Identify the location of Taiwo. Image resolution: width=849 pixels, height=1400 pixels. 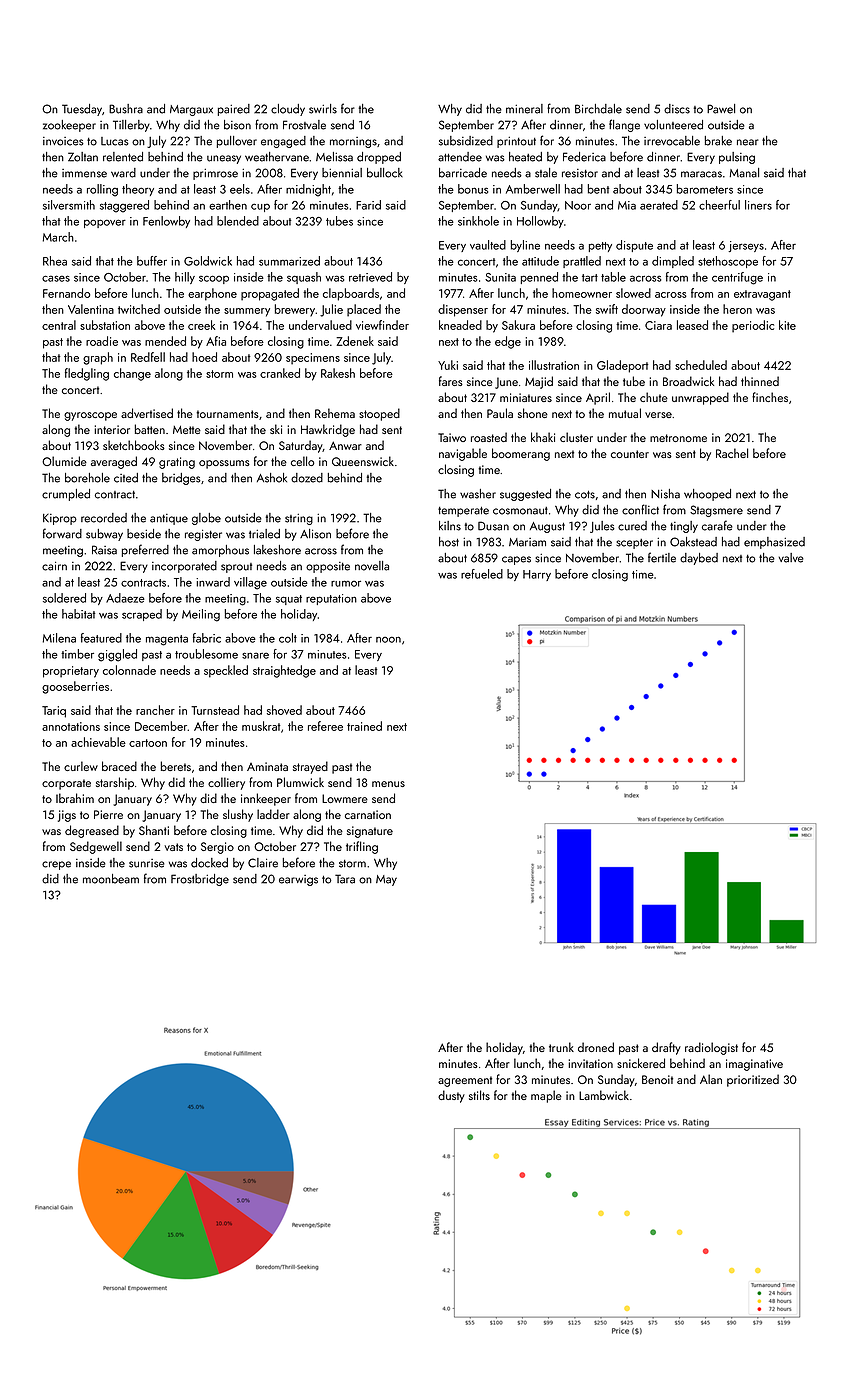
(452, 437).
